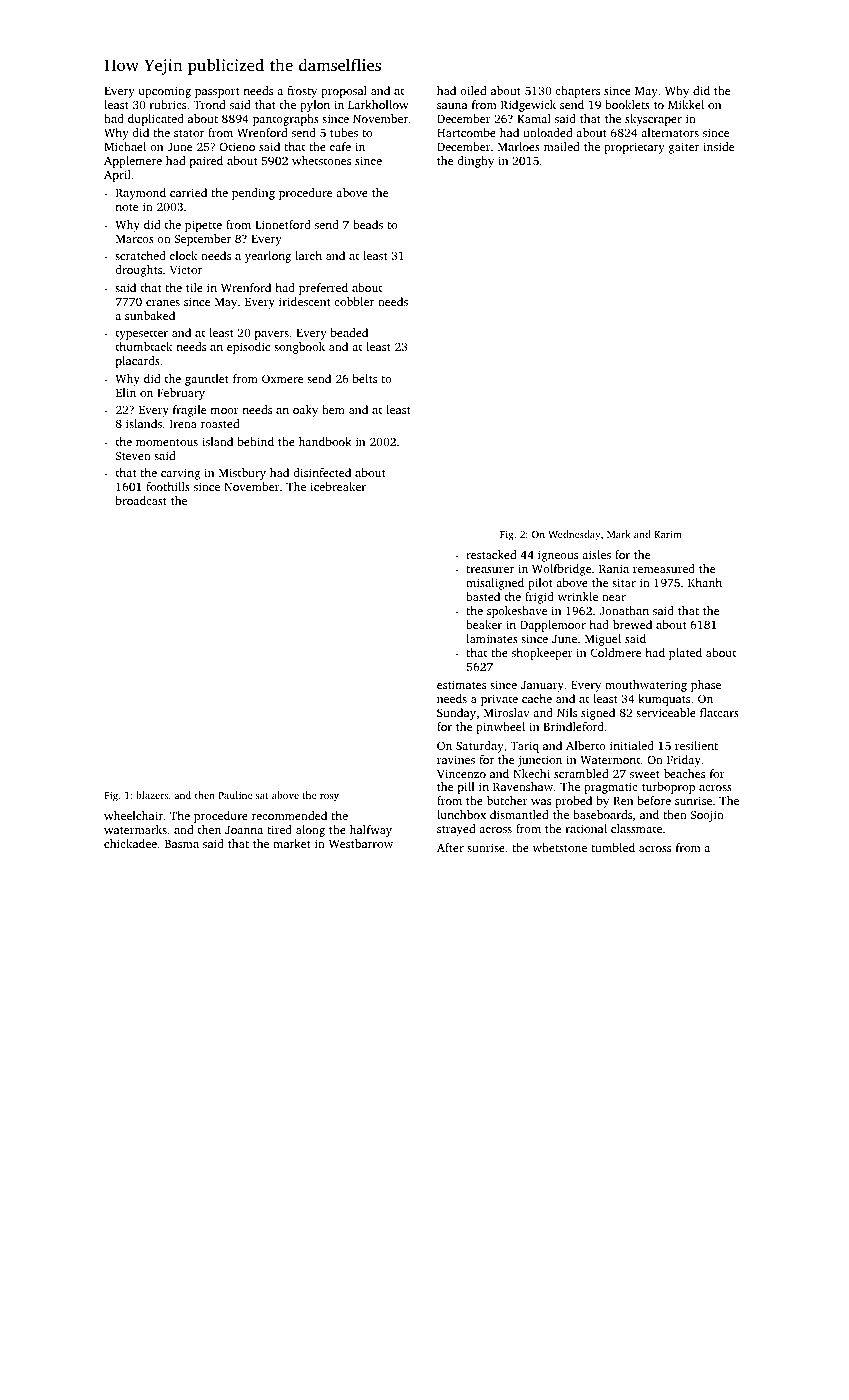  What do you see at coordinates (684, 148) in the page?
I see `gaiter` at bounding box center [684, 148].
